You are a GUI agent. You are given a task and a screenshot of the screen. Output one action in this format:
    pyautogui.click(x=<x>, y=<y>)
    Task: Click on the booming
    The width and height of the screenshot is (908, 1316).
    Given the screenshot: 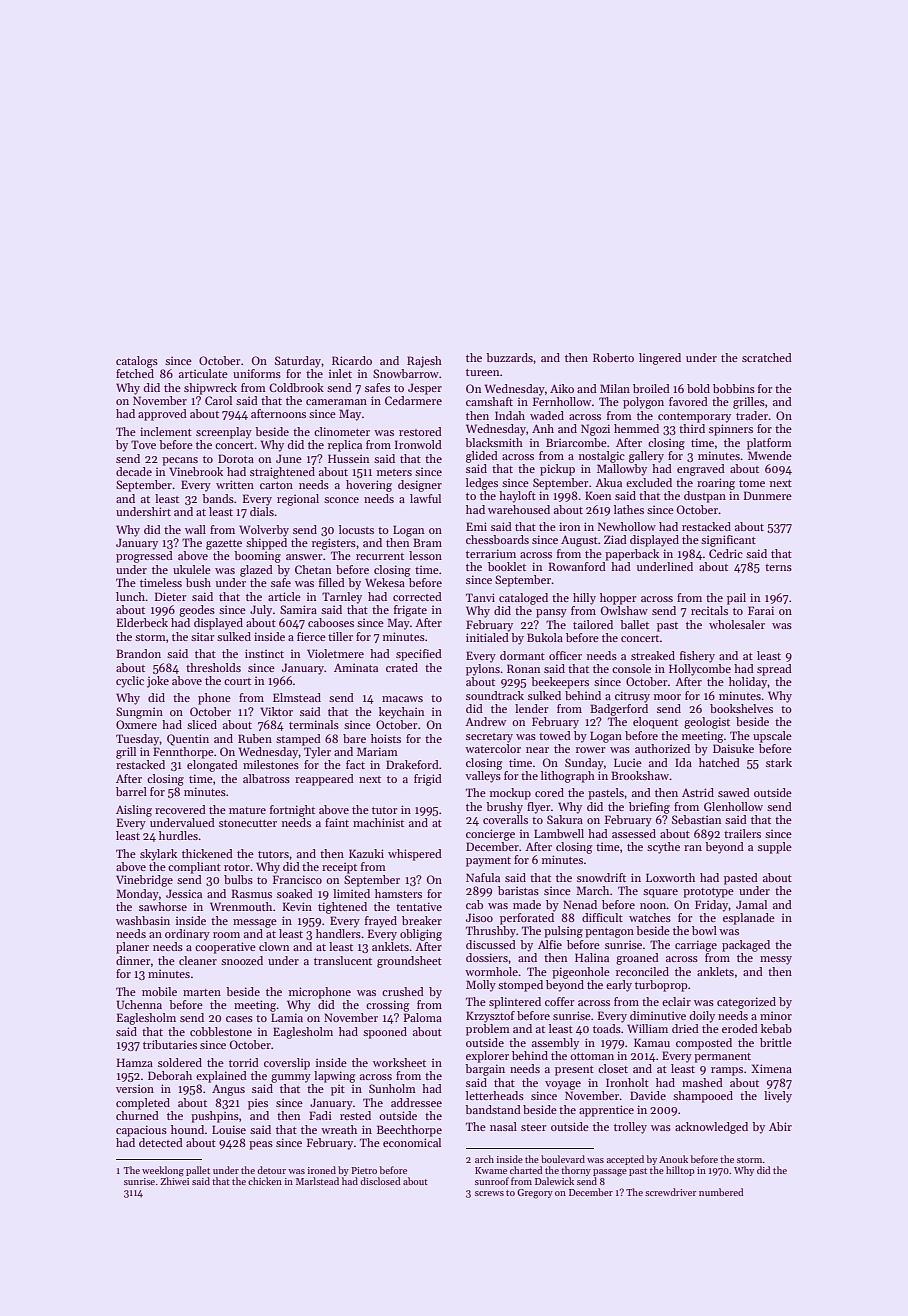 What is the action you would take?
    pyautogui.click(x=257, y=557)
